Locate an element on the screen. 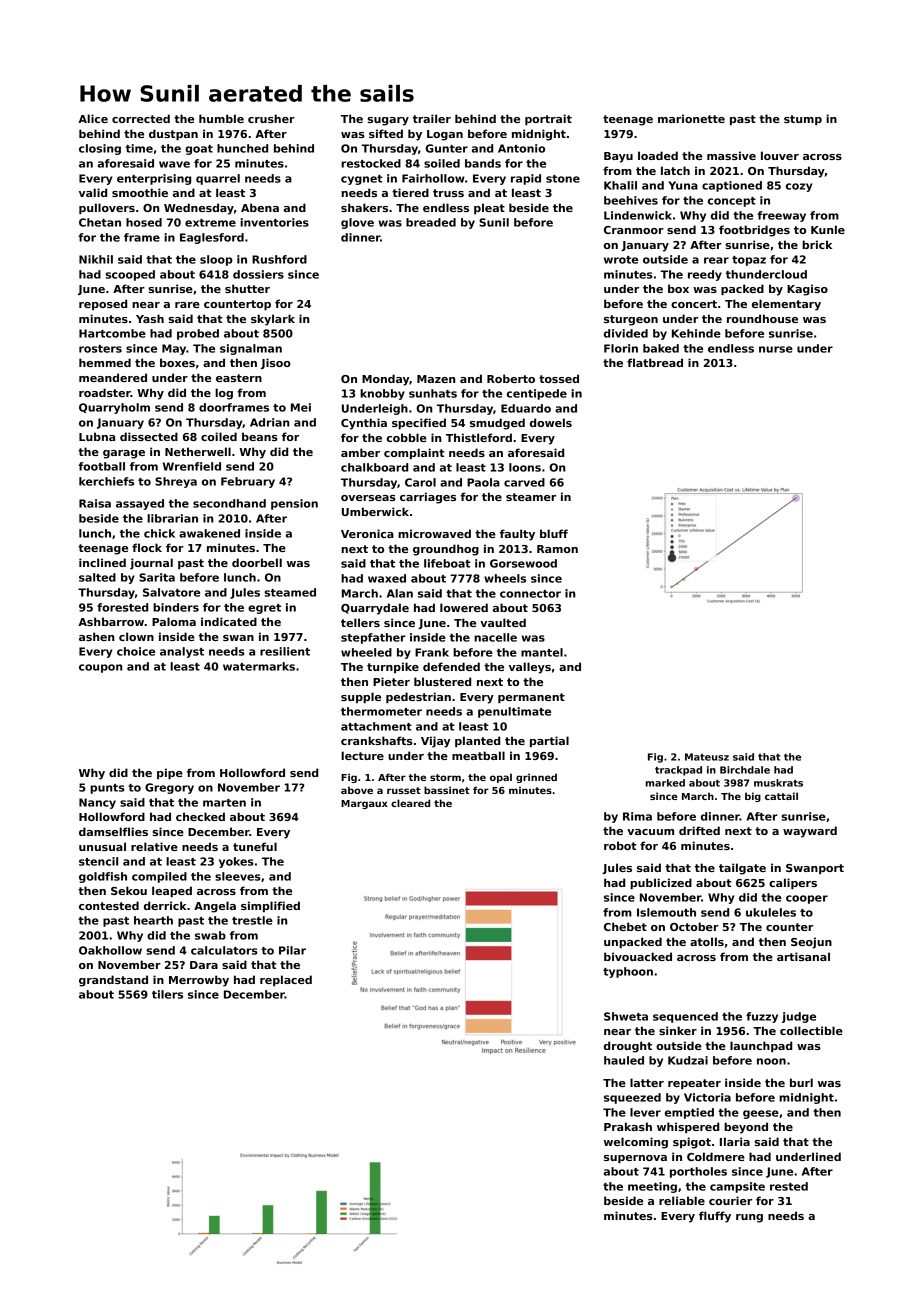  Yuna is located at coordinates (683, 185).
